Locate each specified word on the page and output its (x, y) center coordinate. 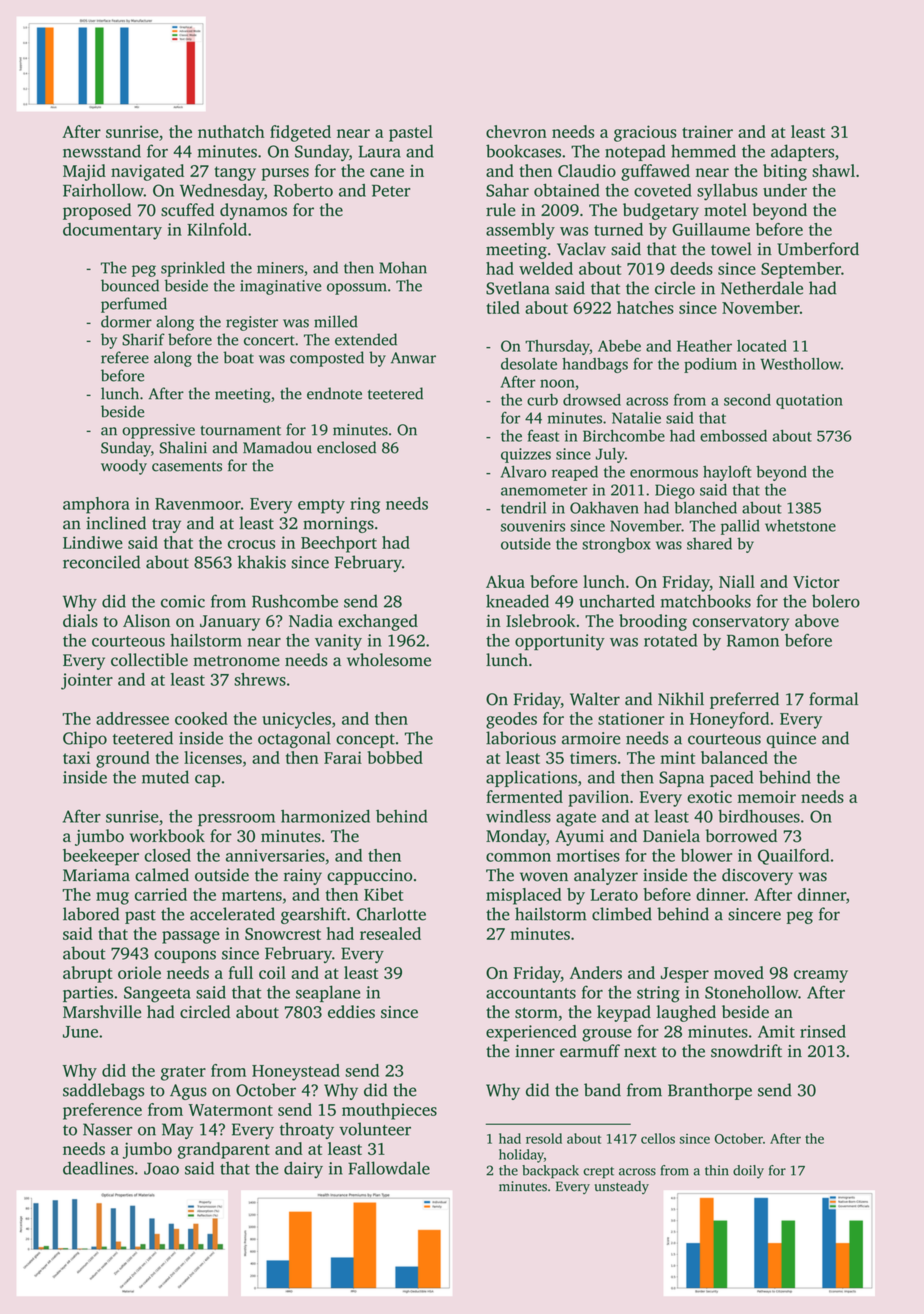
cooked (201, 718)
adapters (802, 152)
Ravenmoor (198, 504)
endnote (334, 393)
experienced (531, 1033)
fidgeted (300, 133)
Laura (380, 151)
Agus (188, 1092)
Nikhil (681, 698)
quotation (809, 401)
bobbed (395, 757)
